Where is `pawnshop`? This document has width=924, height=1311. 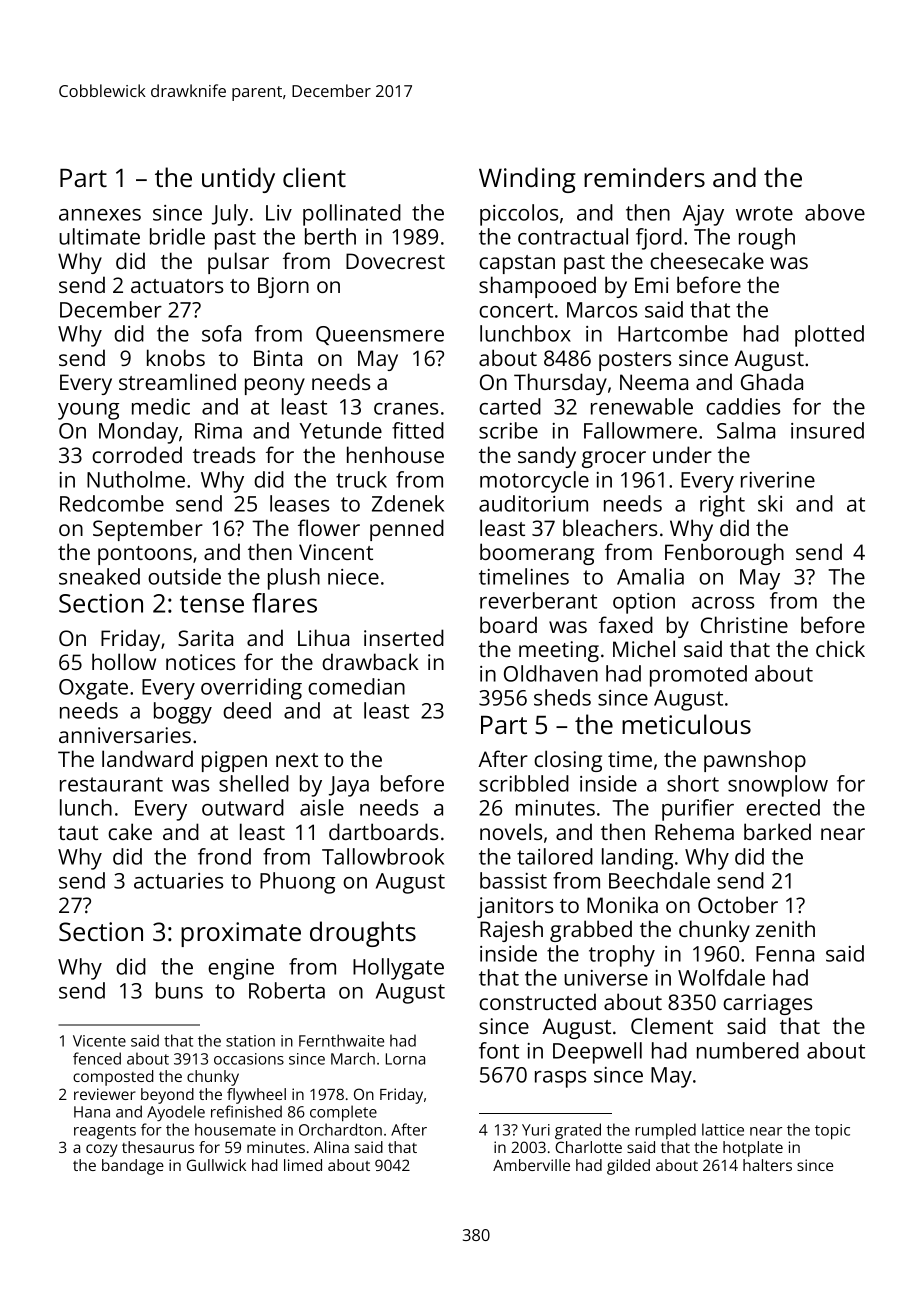 pawnshop is located at coordinates (755, 761).
